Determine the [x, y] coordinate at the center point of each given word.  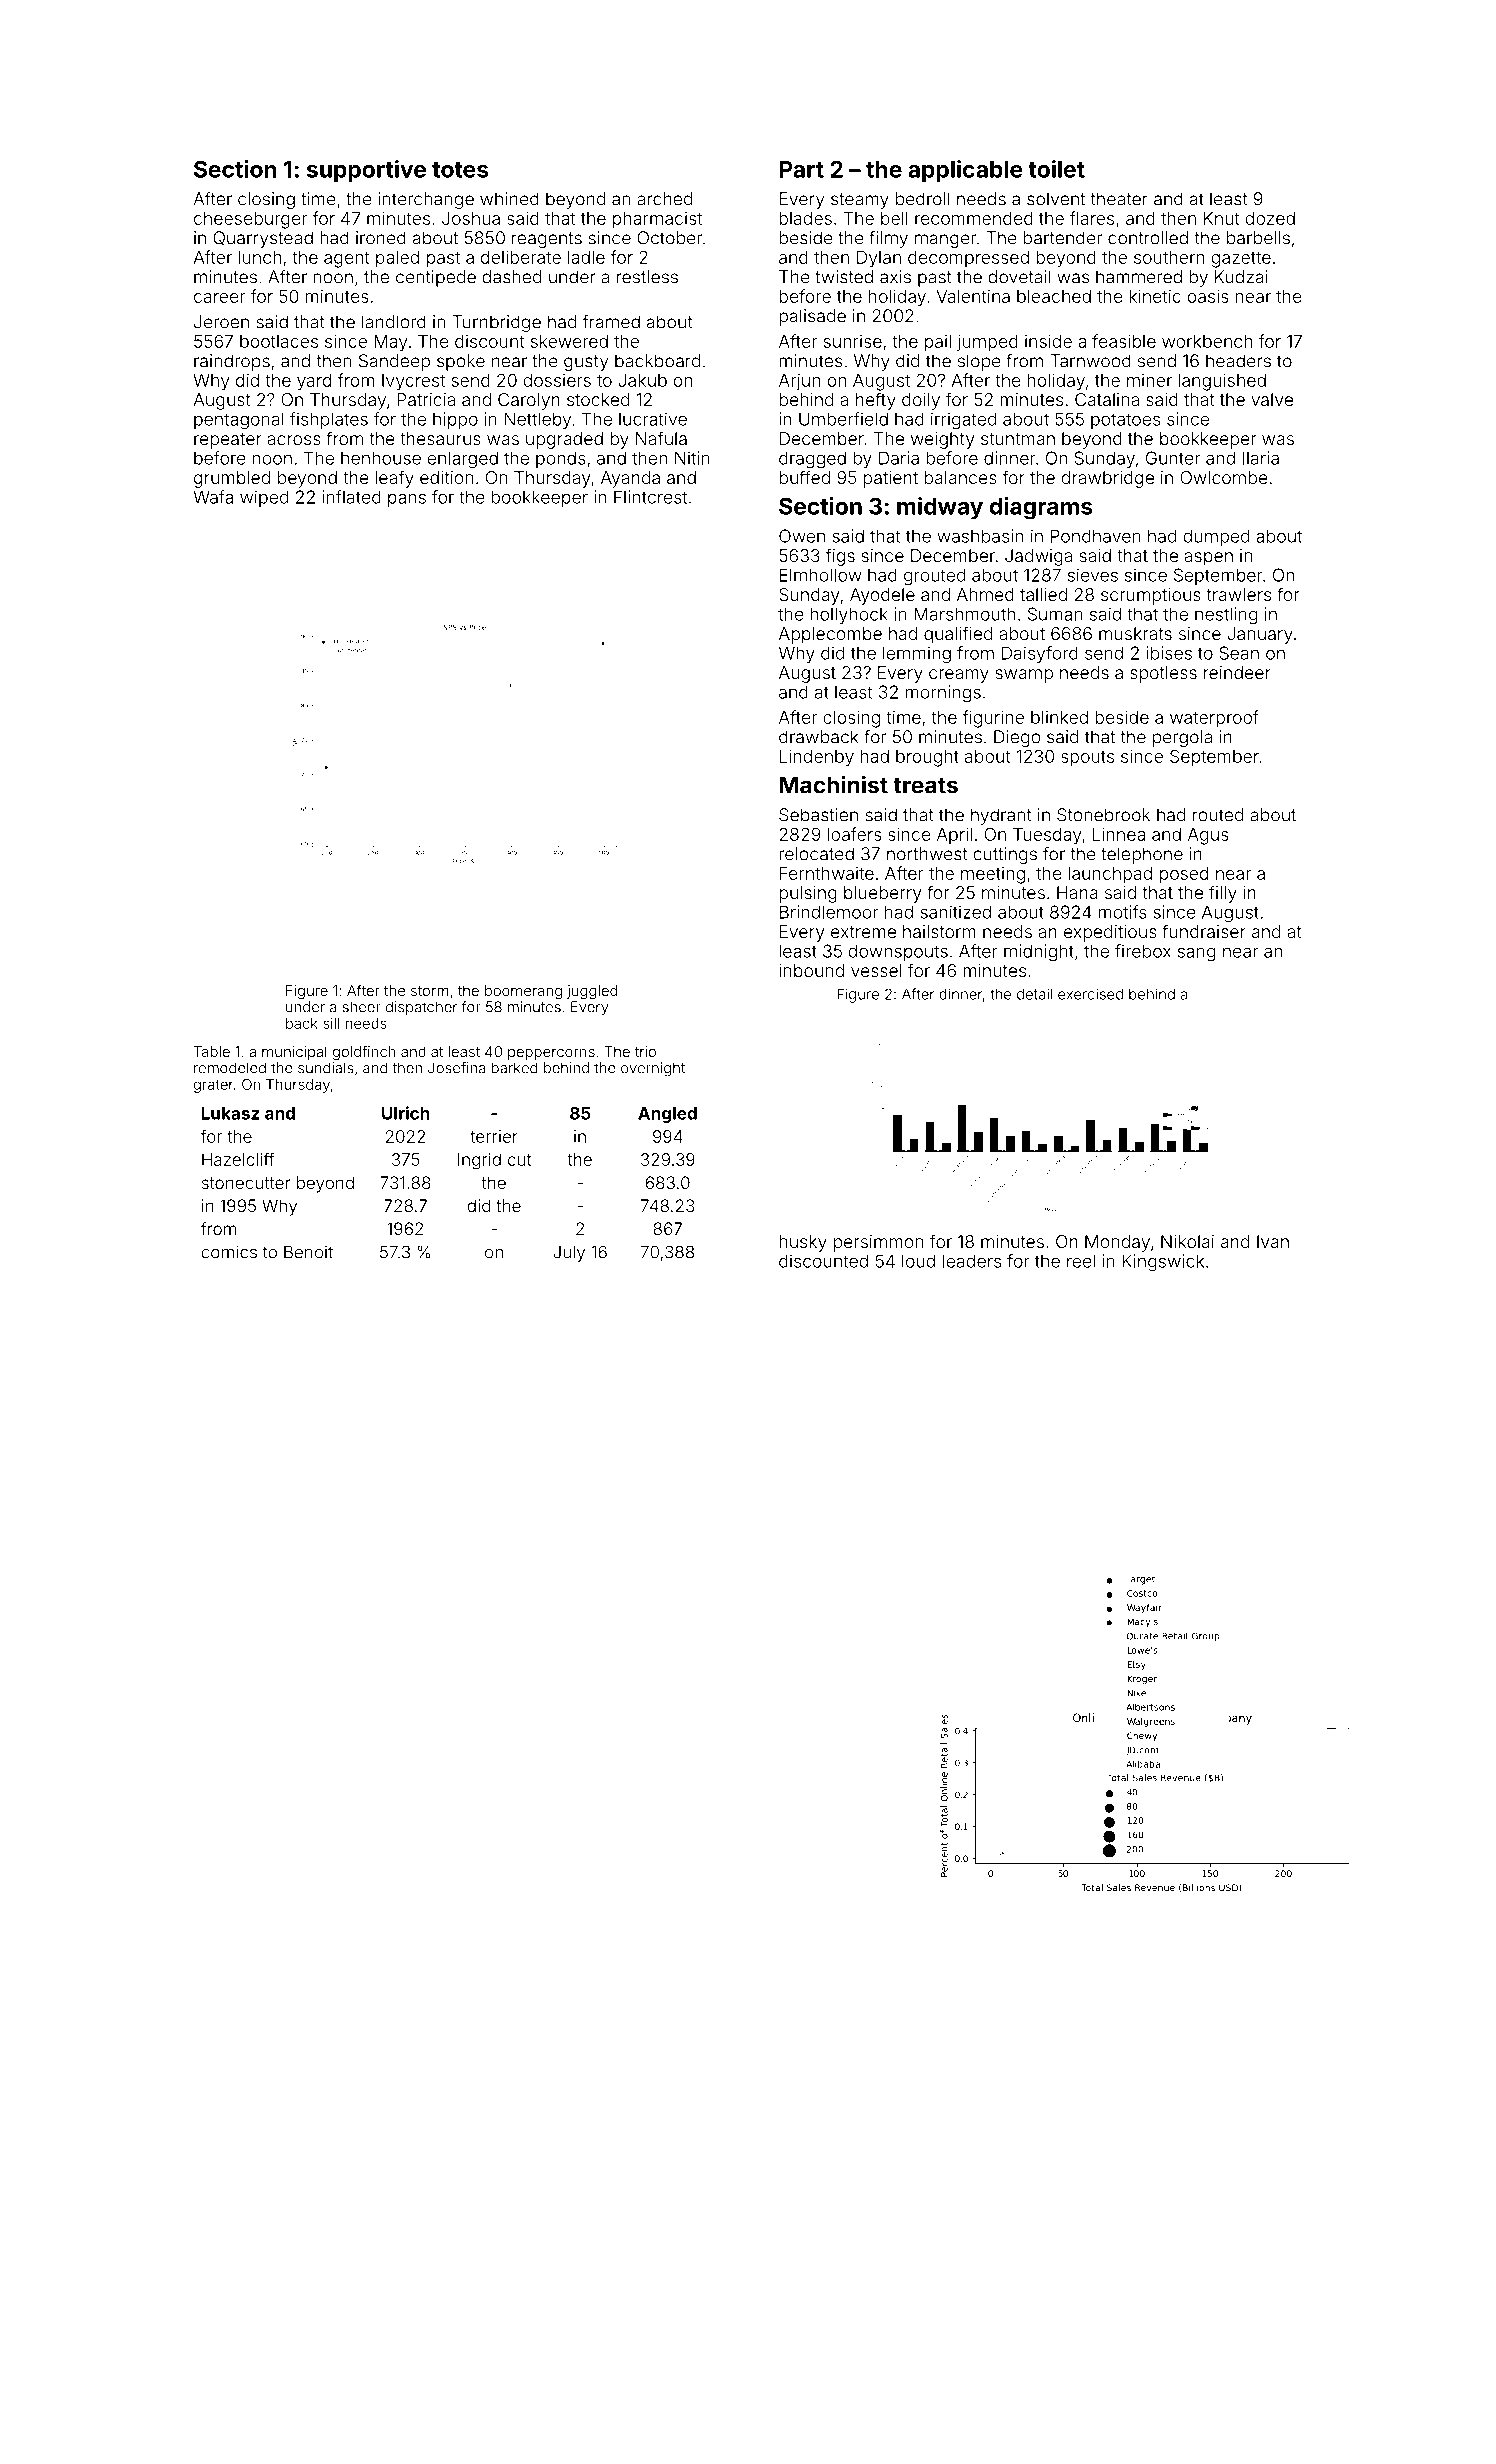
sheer [362, 1007]
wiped [264, 498]
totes [460, 170]
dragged [812, 460]
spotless [1163, 674]
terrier [494, 1136]
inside [1048, 341]
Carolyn [529, 401]
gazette [1241, 260]
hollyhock [849, 615]
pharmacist [657, 220]
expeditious [1110, 933]
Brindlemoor [829, 912]
